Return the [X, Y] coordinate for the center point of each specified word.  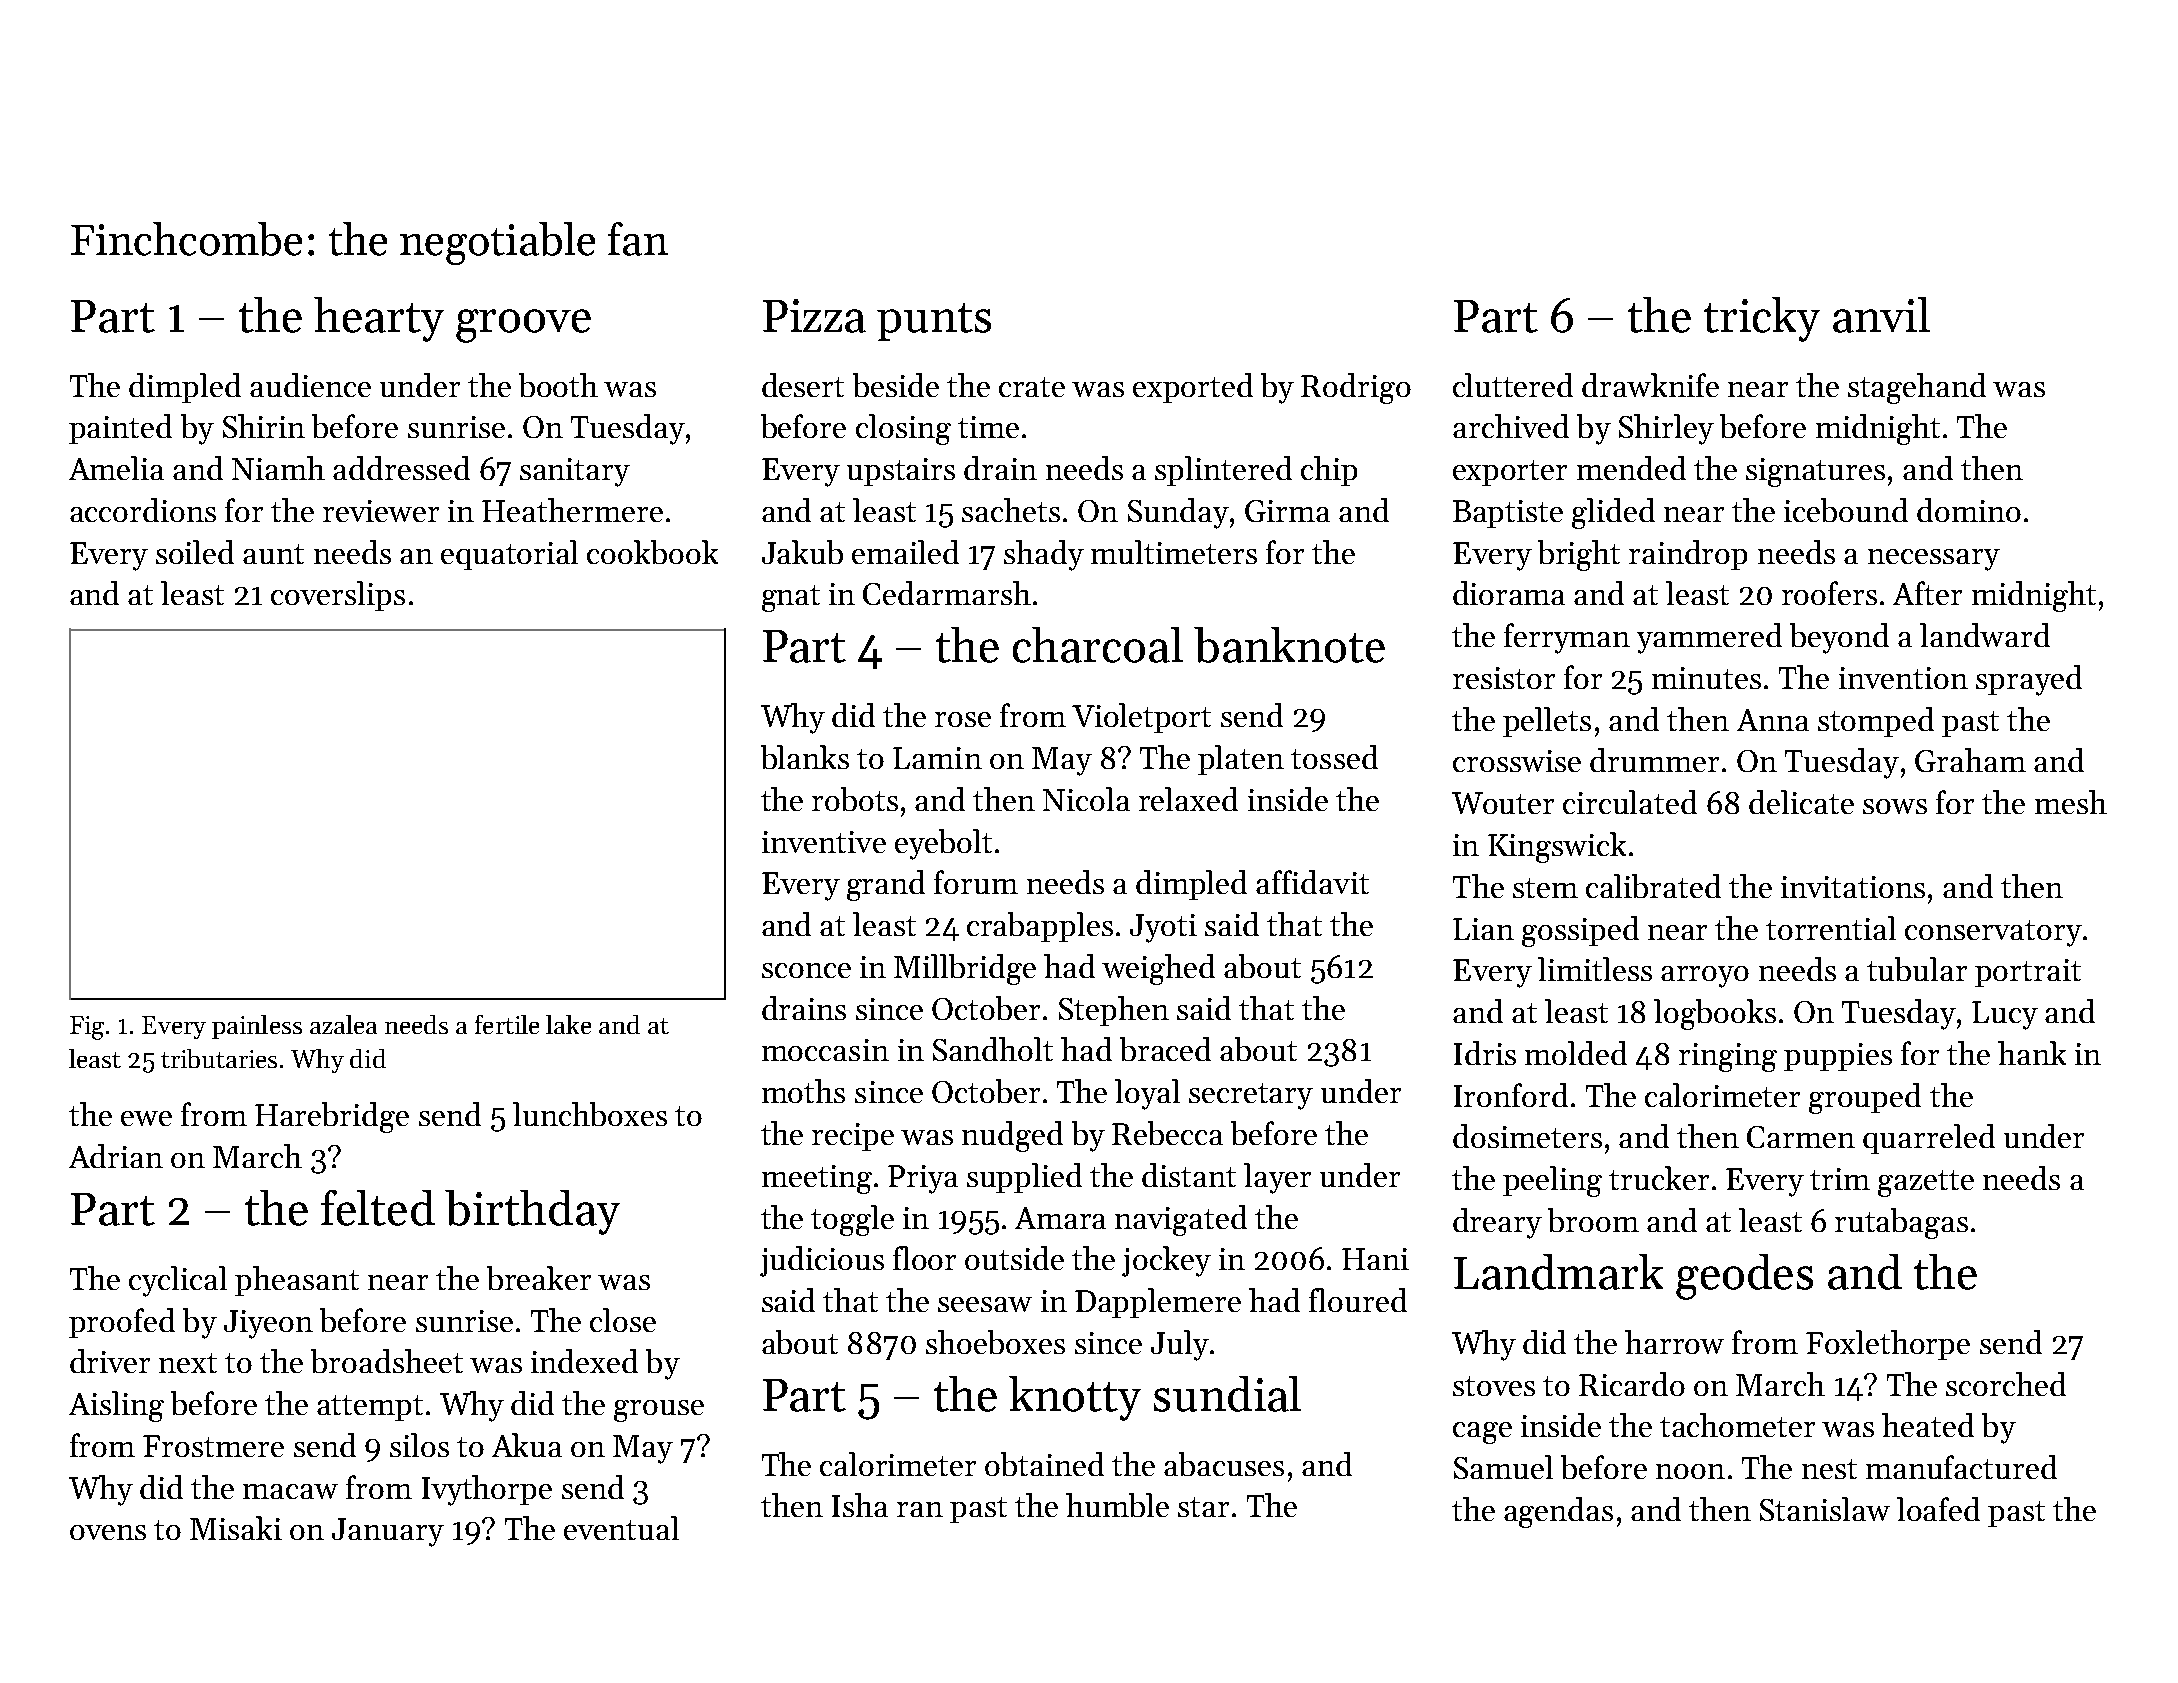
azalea [343, 1024]
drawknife [1650, 385]
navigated [1181, 1220]
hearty [379, 319]
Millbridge [965, 969]
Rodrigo [1356, 388]
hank [2032, 1053]
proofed [122, 1323]
